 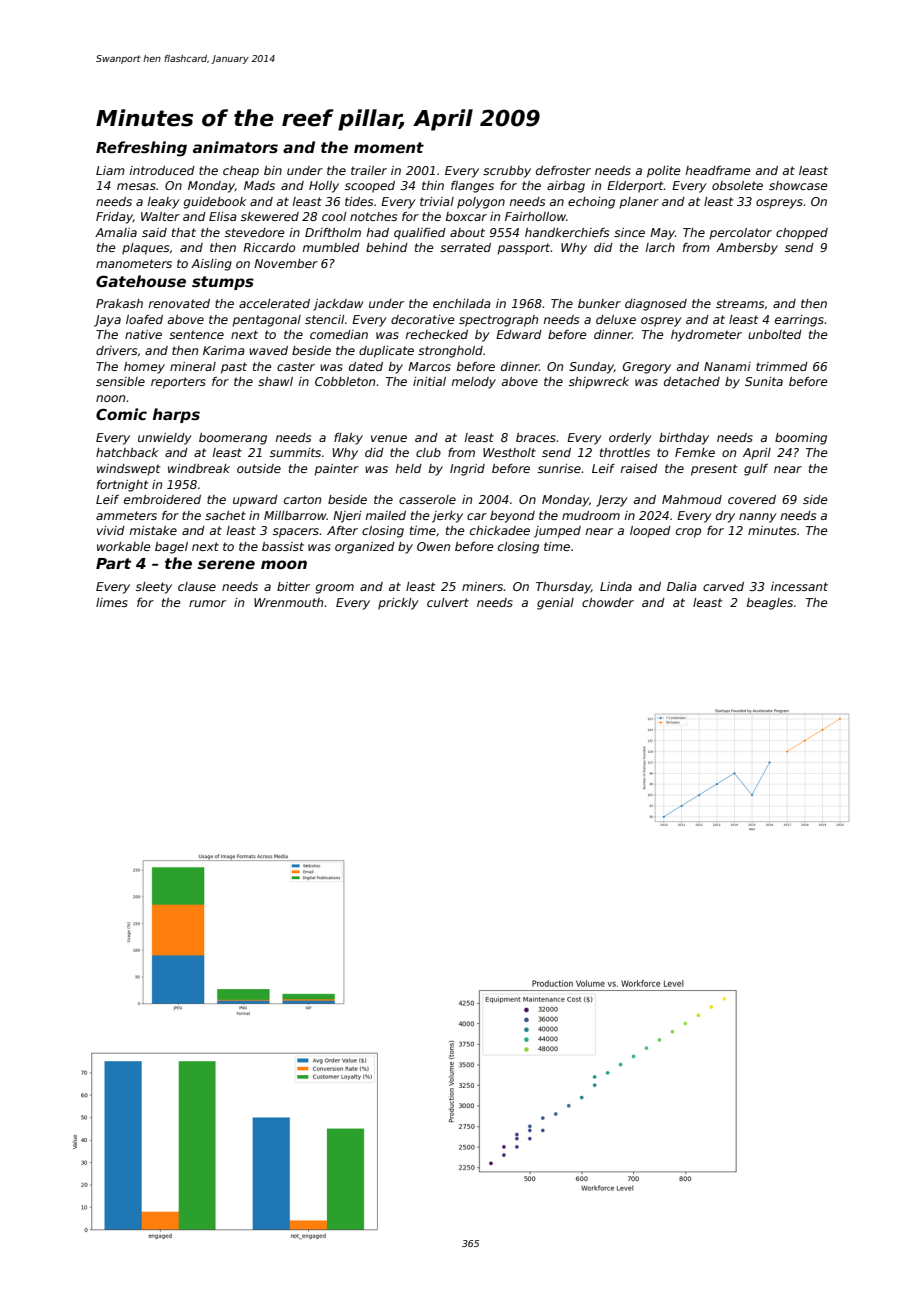 I want to click on had, so click(x=378, y=232).
